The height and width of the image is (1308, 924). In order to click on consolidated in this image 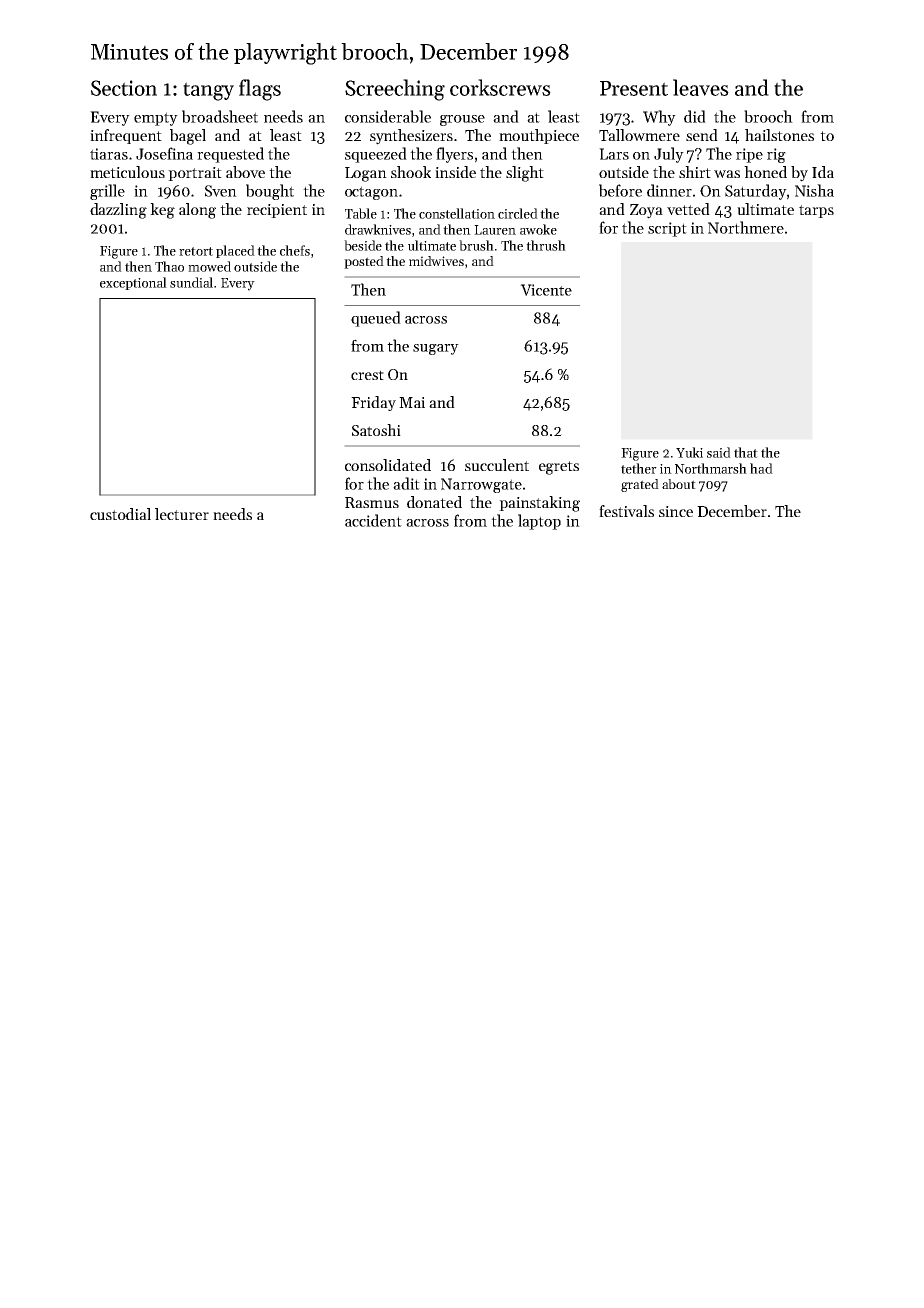, I will do `click(388, 465)`.
